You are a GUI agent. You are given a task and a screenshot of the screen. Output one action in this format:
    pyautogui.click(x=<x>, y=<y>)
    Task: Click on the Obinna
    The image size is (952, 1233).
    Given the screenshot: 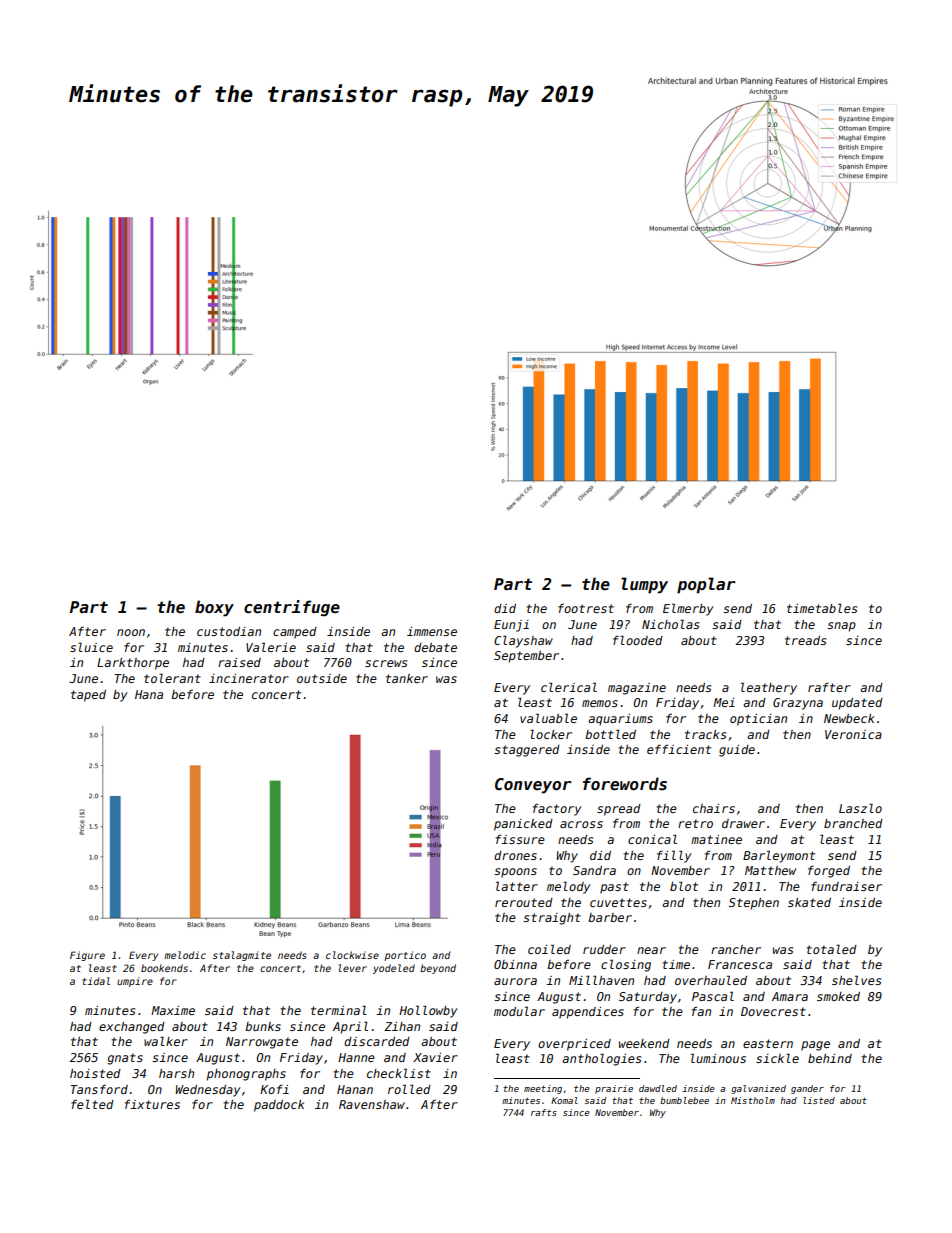 What is the action you would take?
    pyautogui.click(x=515, y=964)
